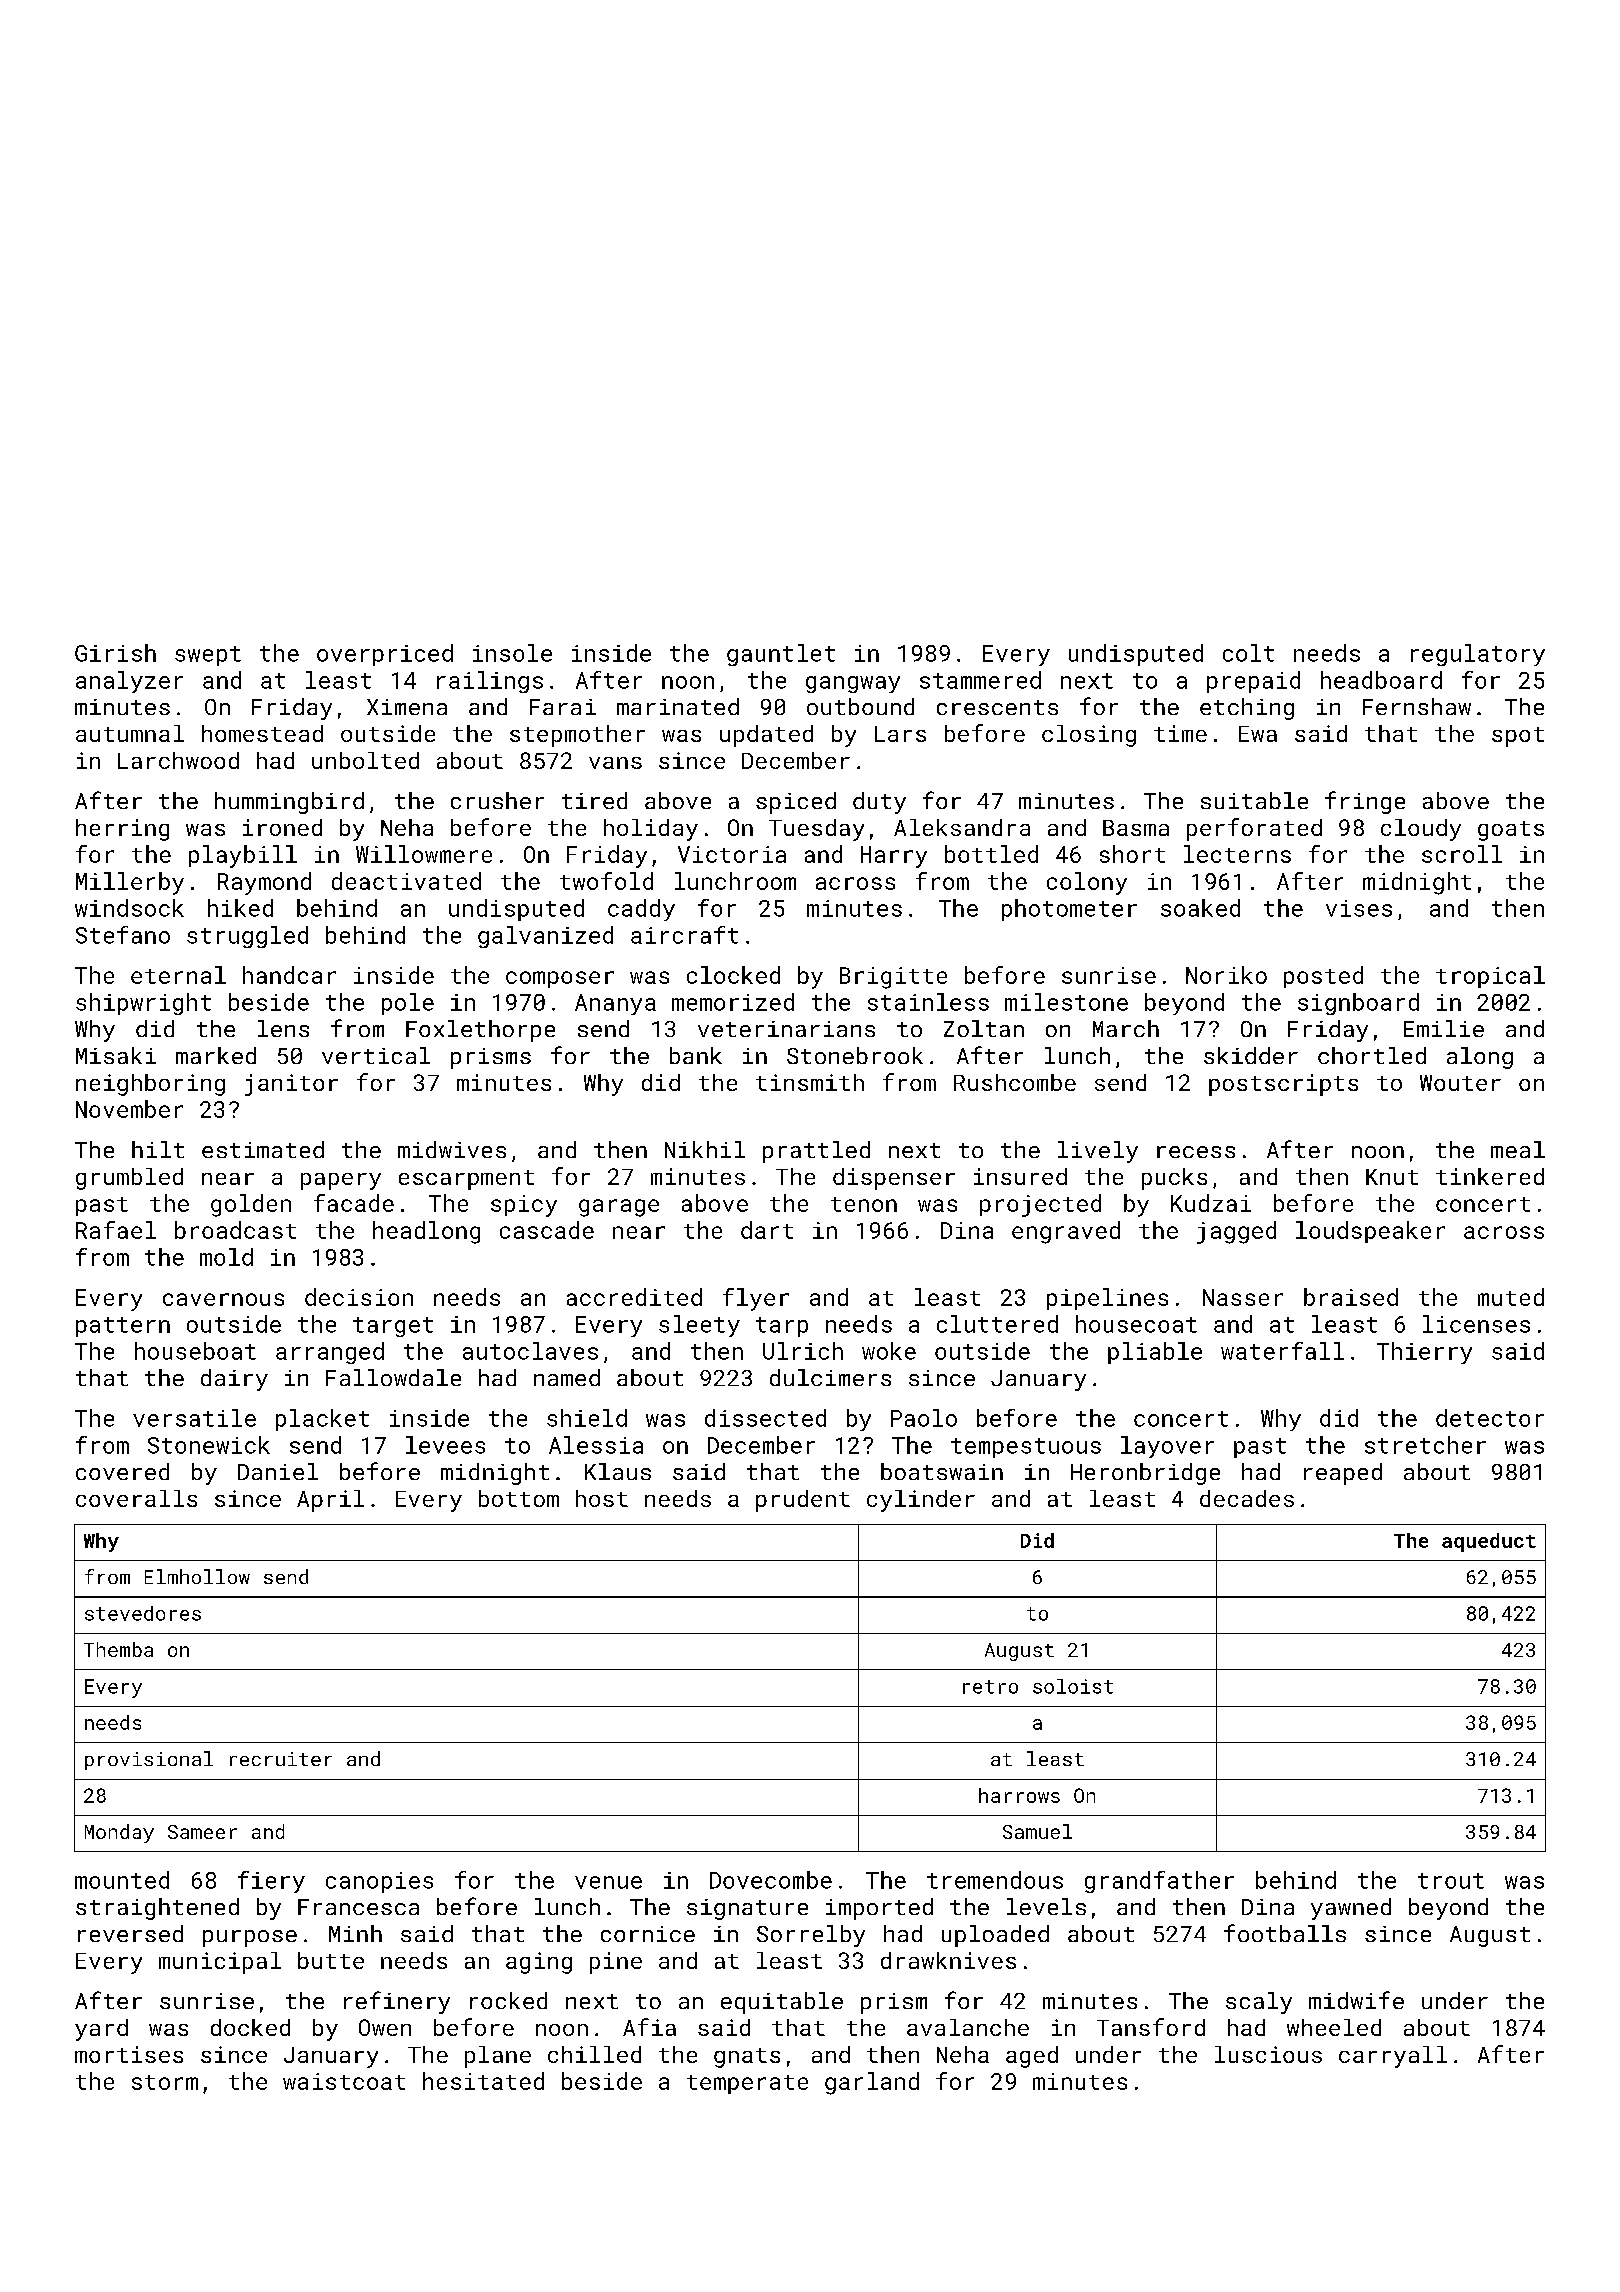 The image size is (1620, 2292). What do you see at coordinates (1392, 1177) in the screenshot?
I see `Knut` at bounding box center [1392, 1177].
